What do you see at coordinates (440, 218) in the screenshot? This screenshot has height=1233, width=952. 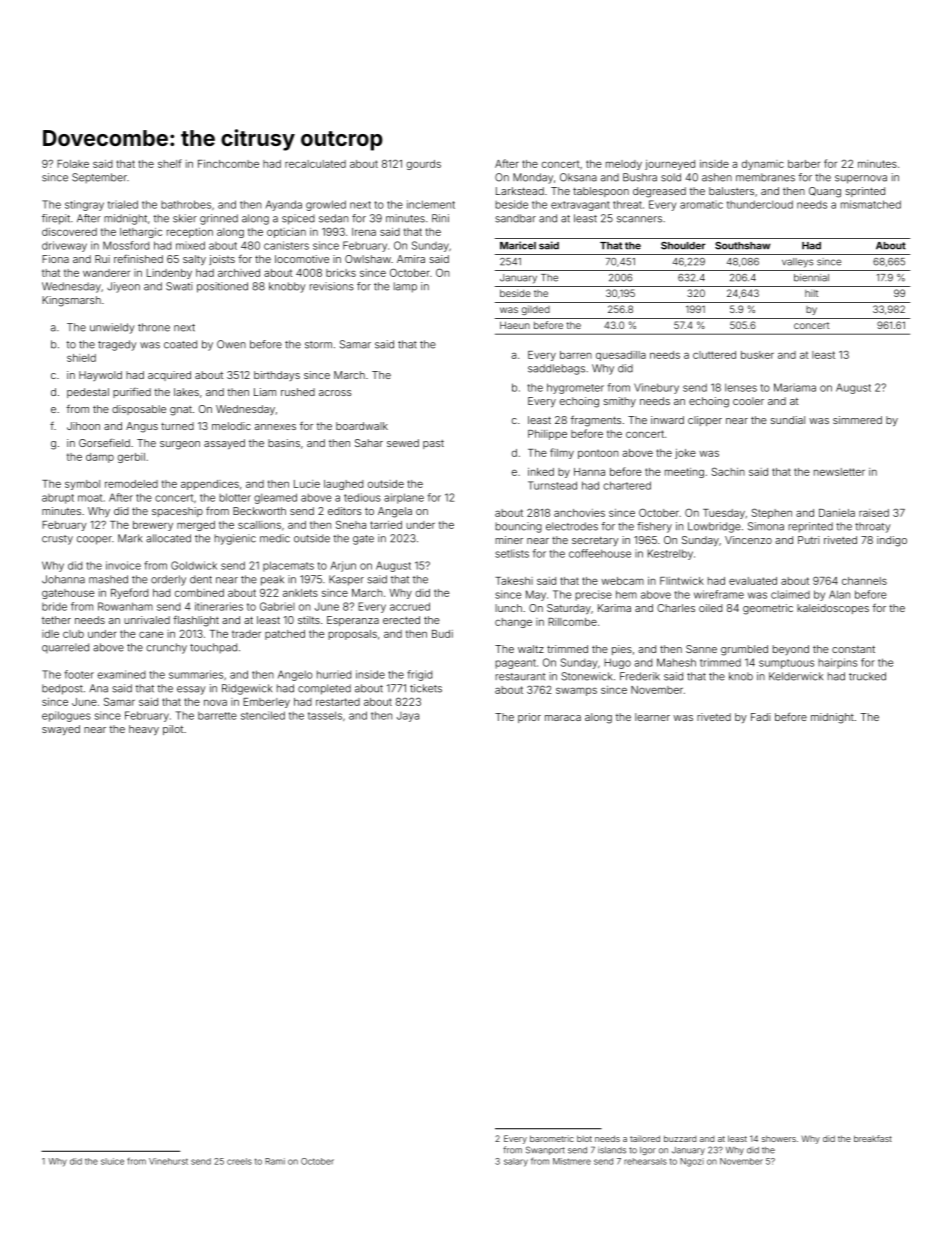 I see `Rini` at bounding box center [440, 218].
